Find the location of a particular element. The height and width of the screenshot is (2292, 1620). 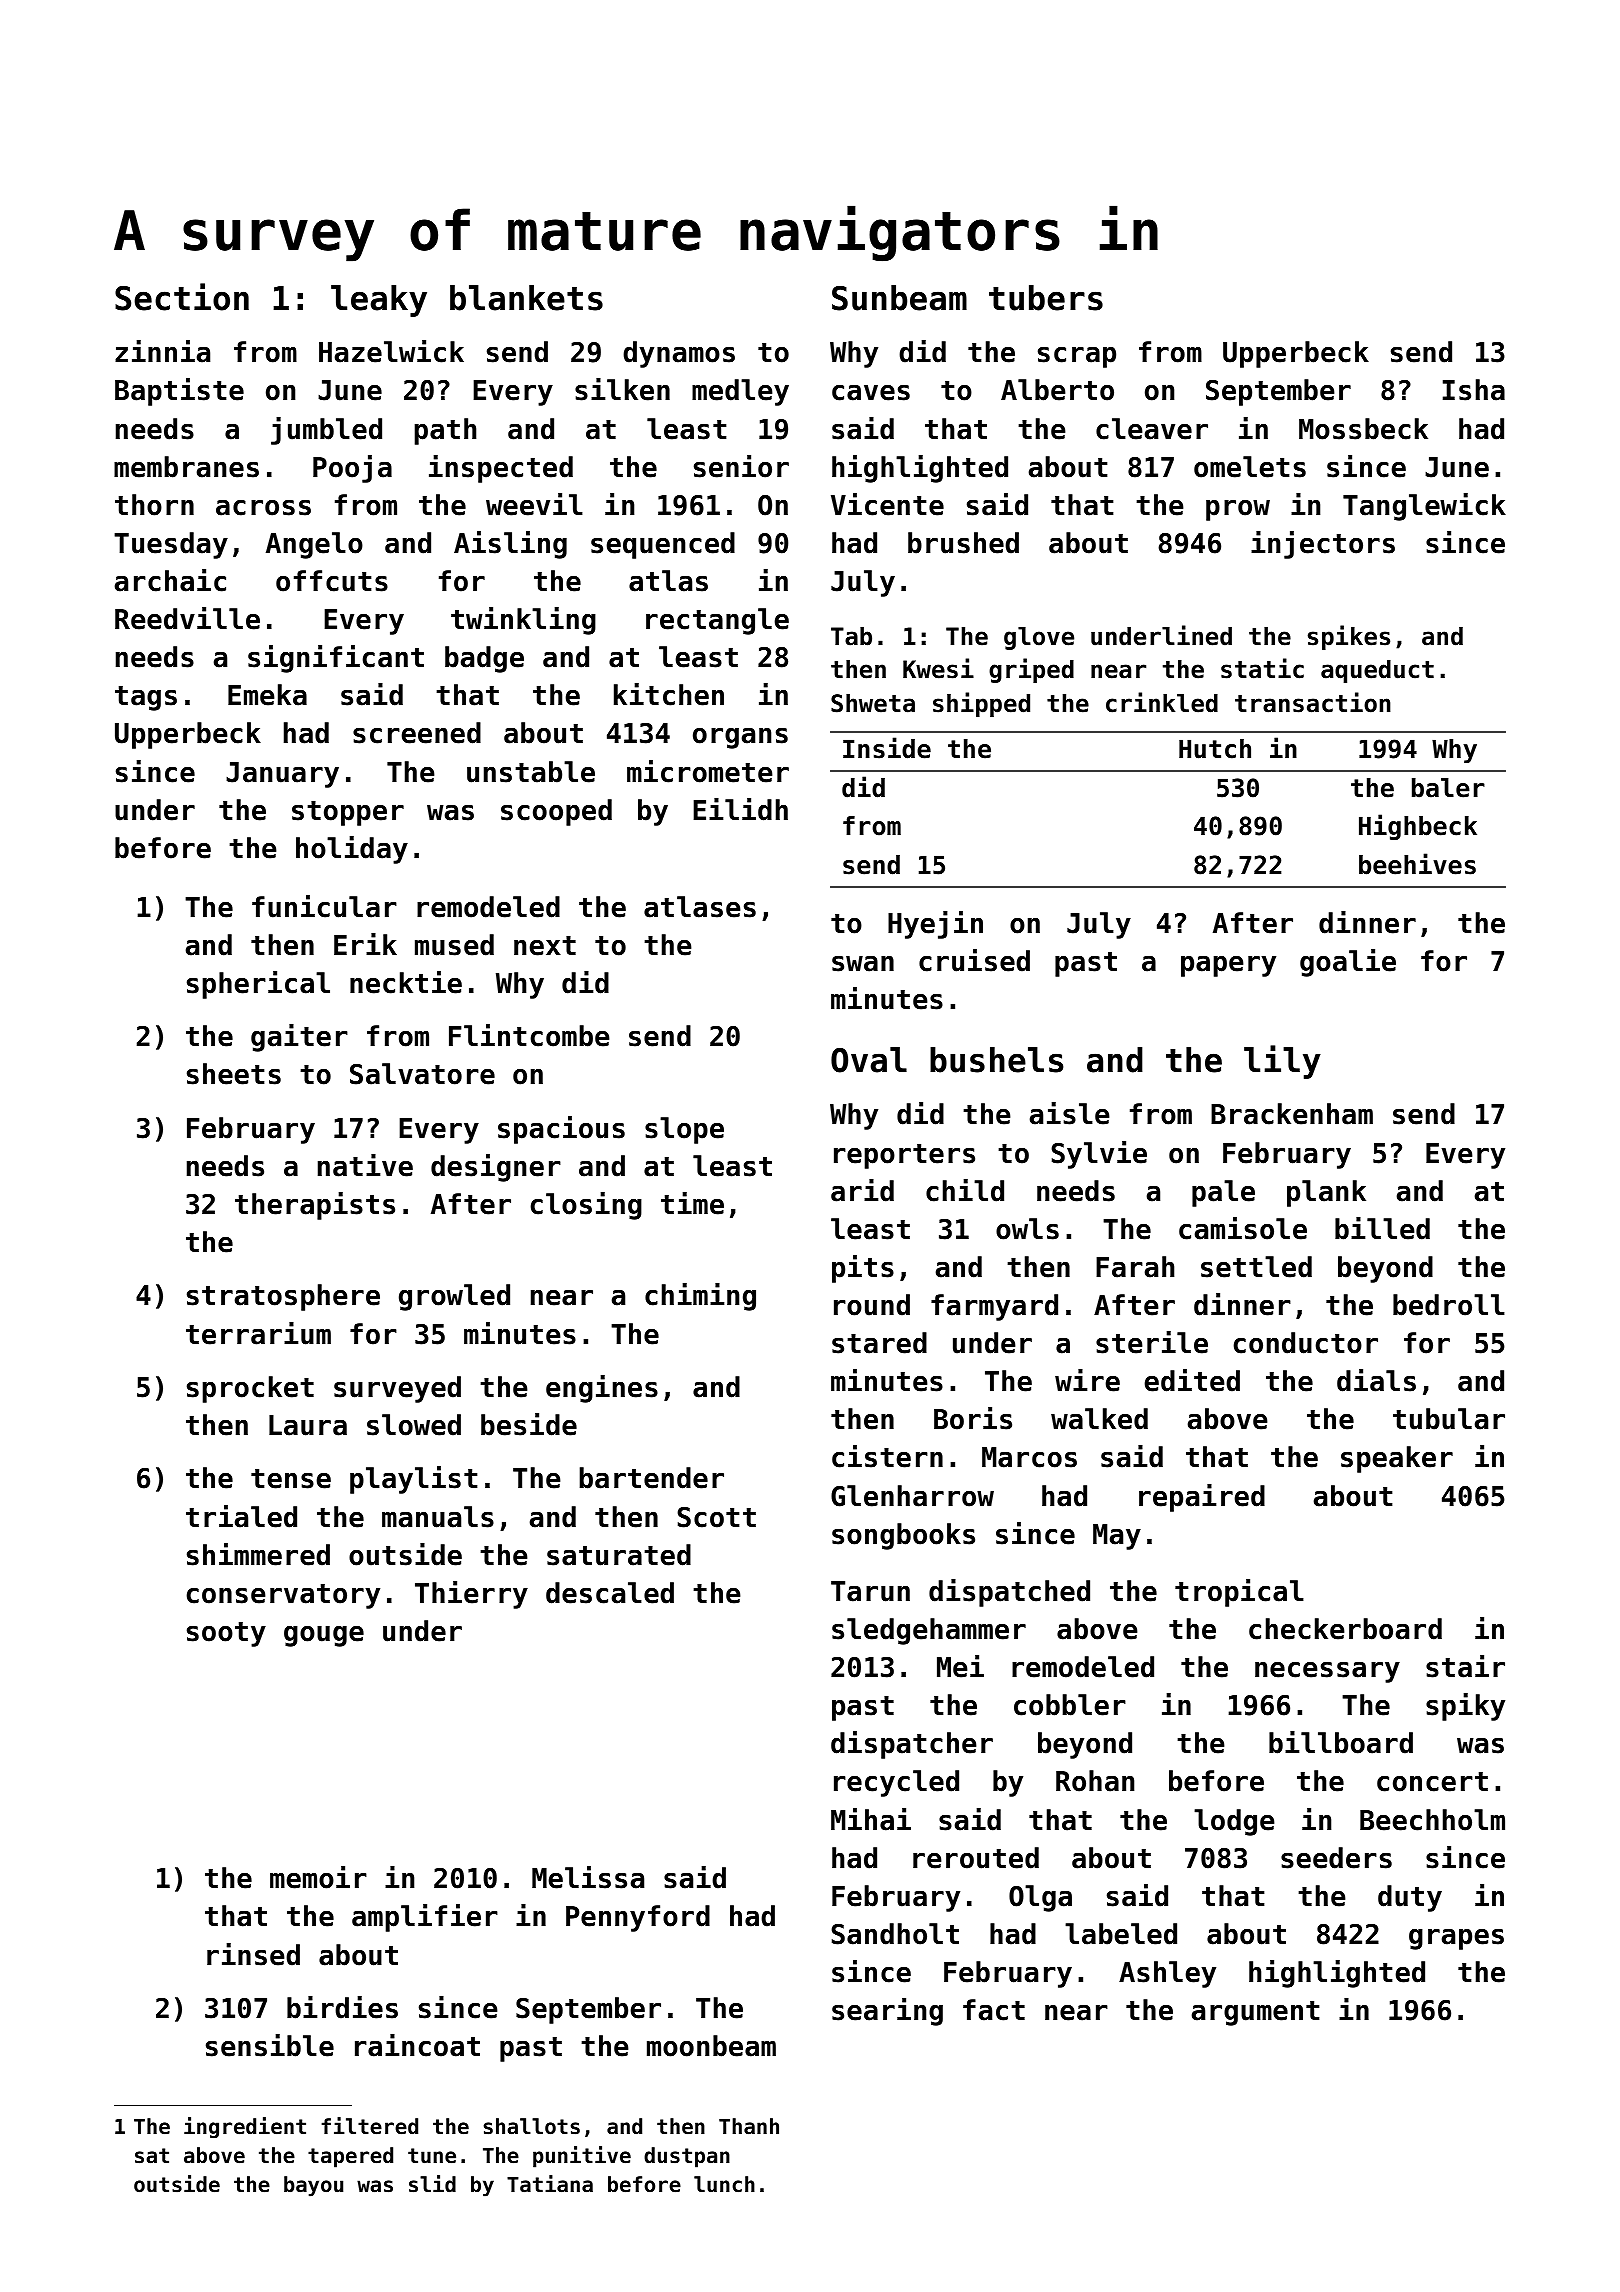

blankets is located at coordinates (526, 298).
